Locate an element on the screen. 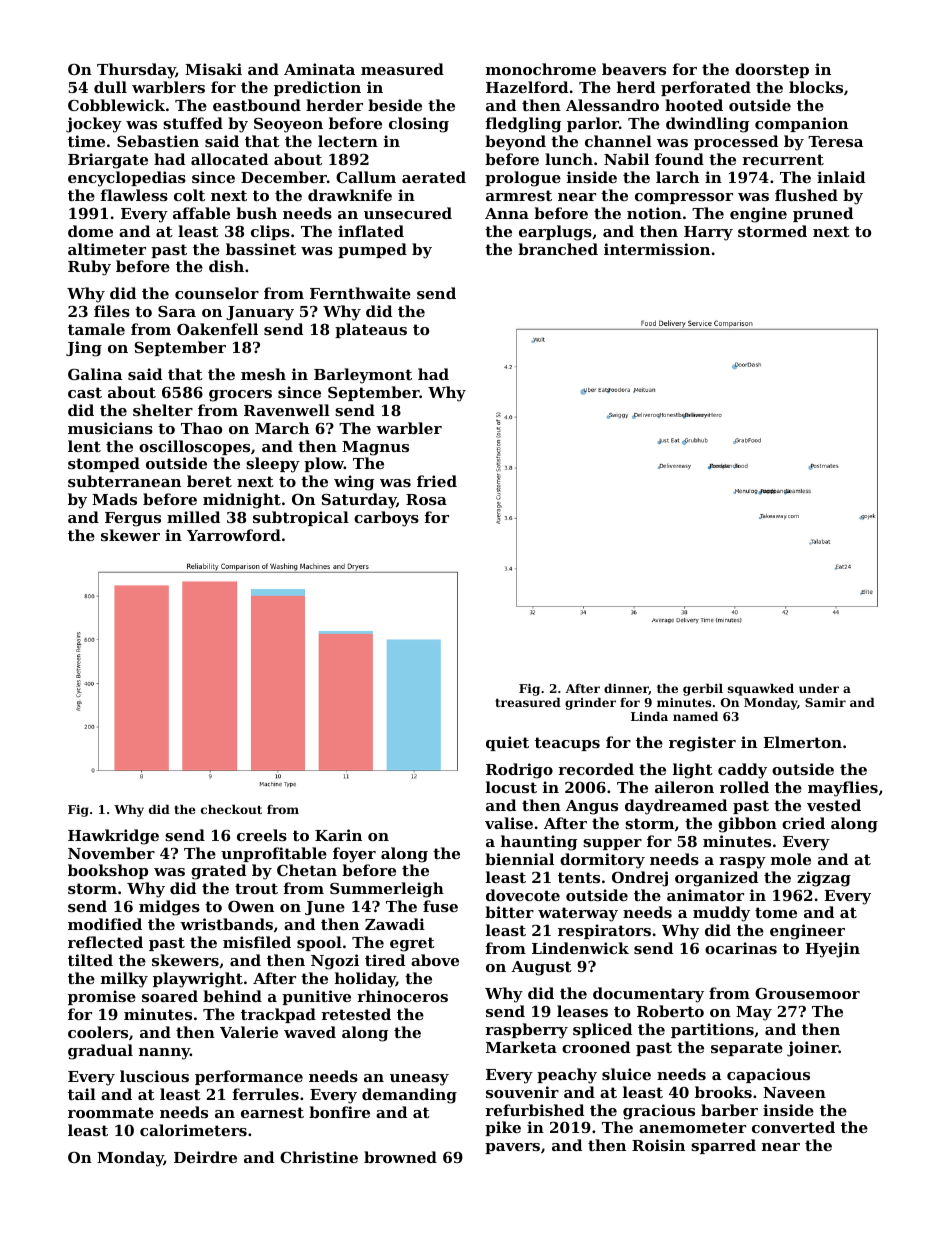 The image size is (952, 1233). measured is located at coordinates (402, 69).
